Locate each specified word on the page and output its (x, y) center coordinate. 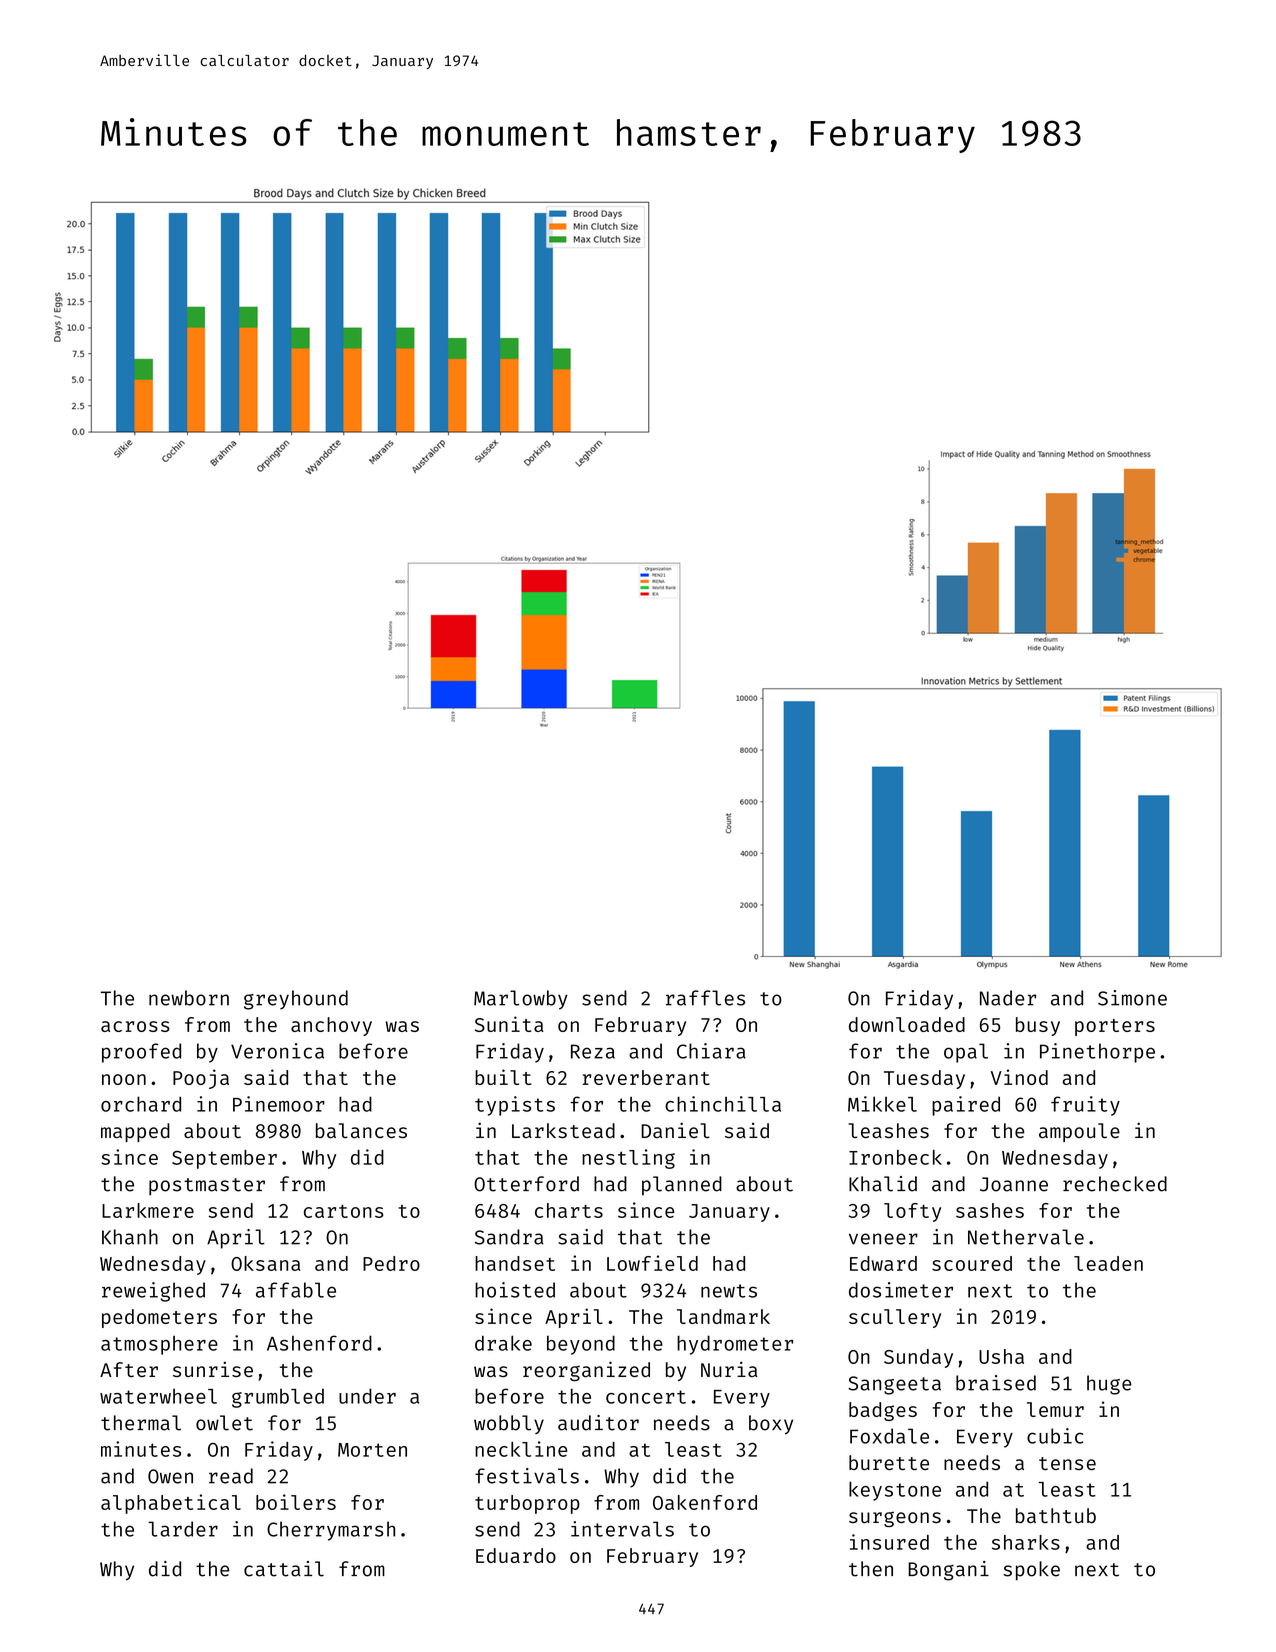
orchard (141, 1104)
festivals (527, 1476)
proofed (141, 1053)
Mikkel (882, 1104)
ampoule (1079, 1132)
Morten (372, 1450)
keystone (895, 1491)
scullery (895, 1318)
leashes (889, 1130)
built (503, 1077)
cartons (344, 1211)
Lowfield (652, 1263)
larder (183, 1529)
